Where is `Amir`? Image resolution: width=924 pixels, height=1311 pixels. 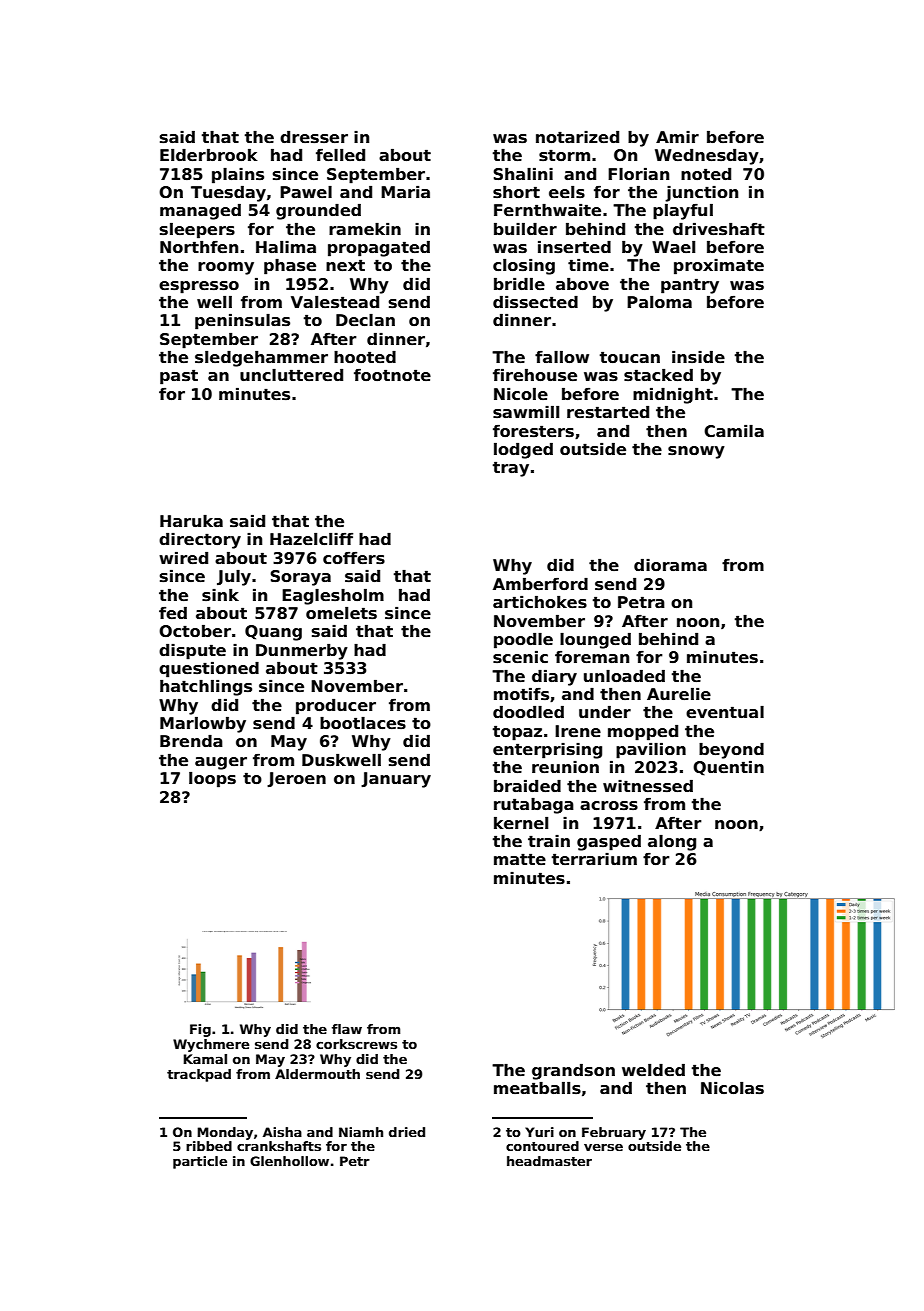 Amir is located at coordinates (677, 137).
